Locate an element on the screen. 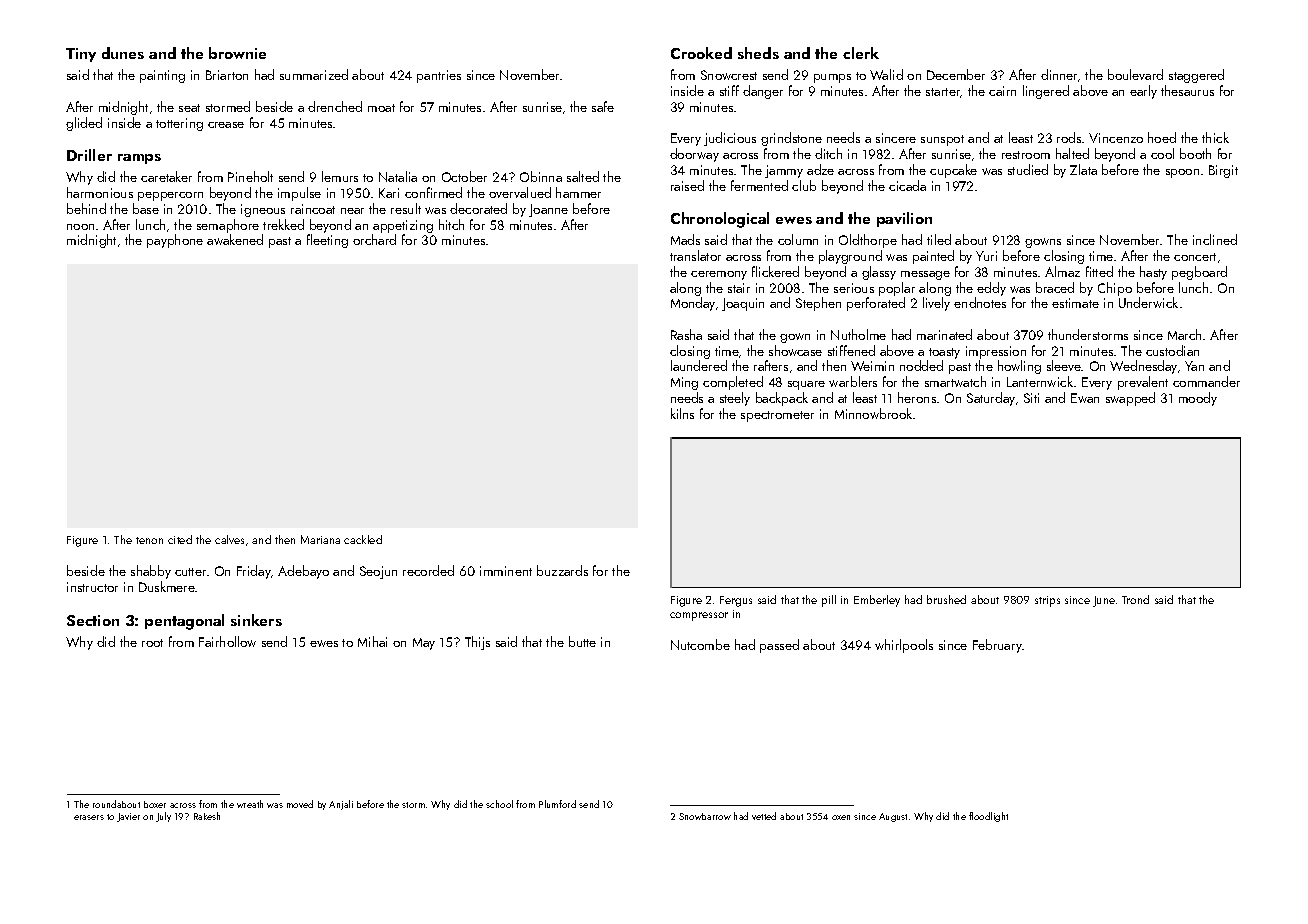  Trond is located at coordinates (1135, 599).
